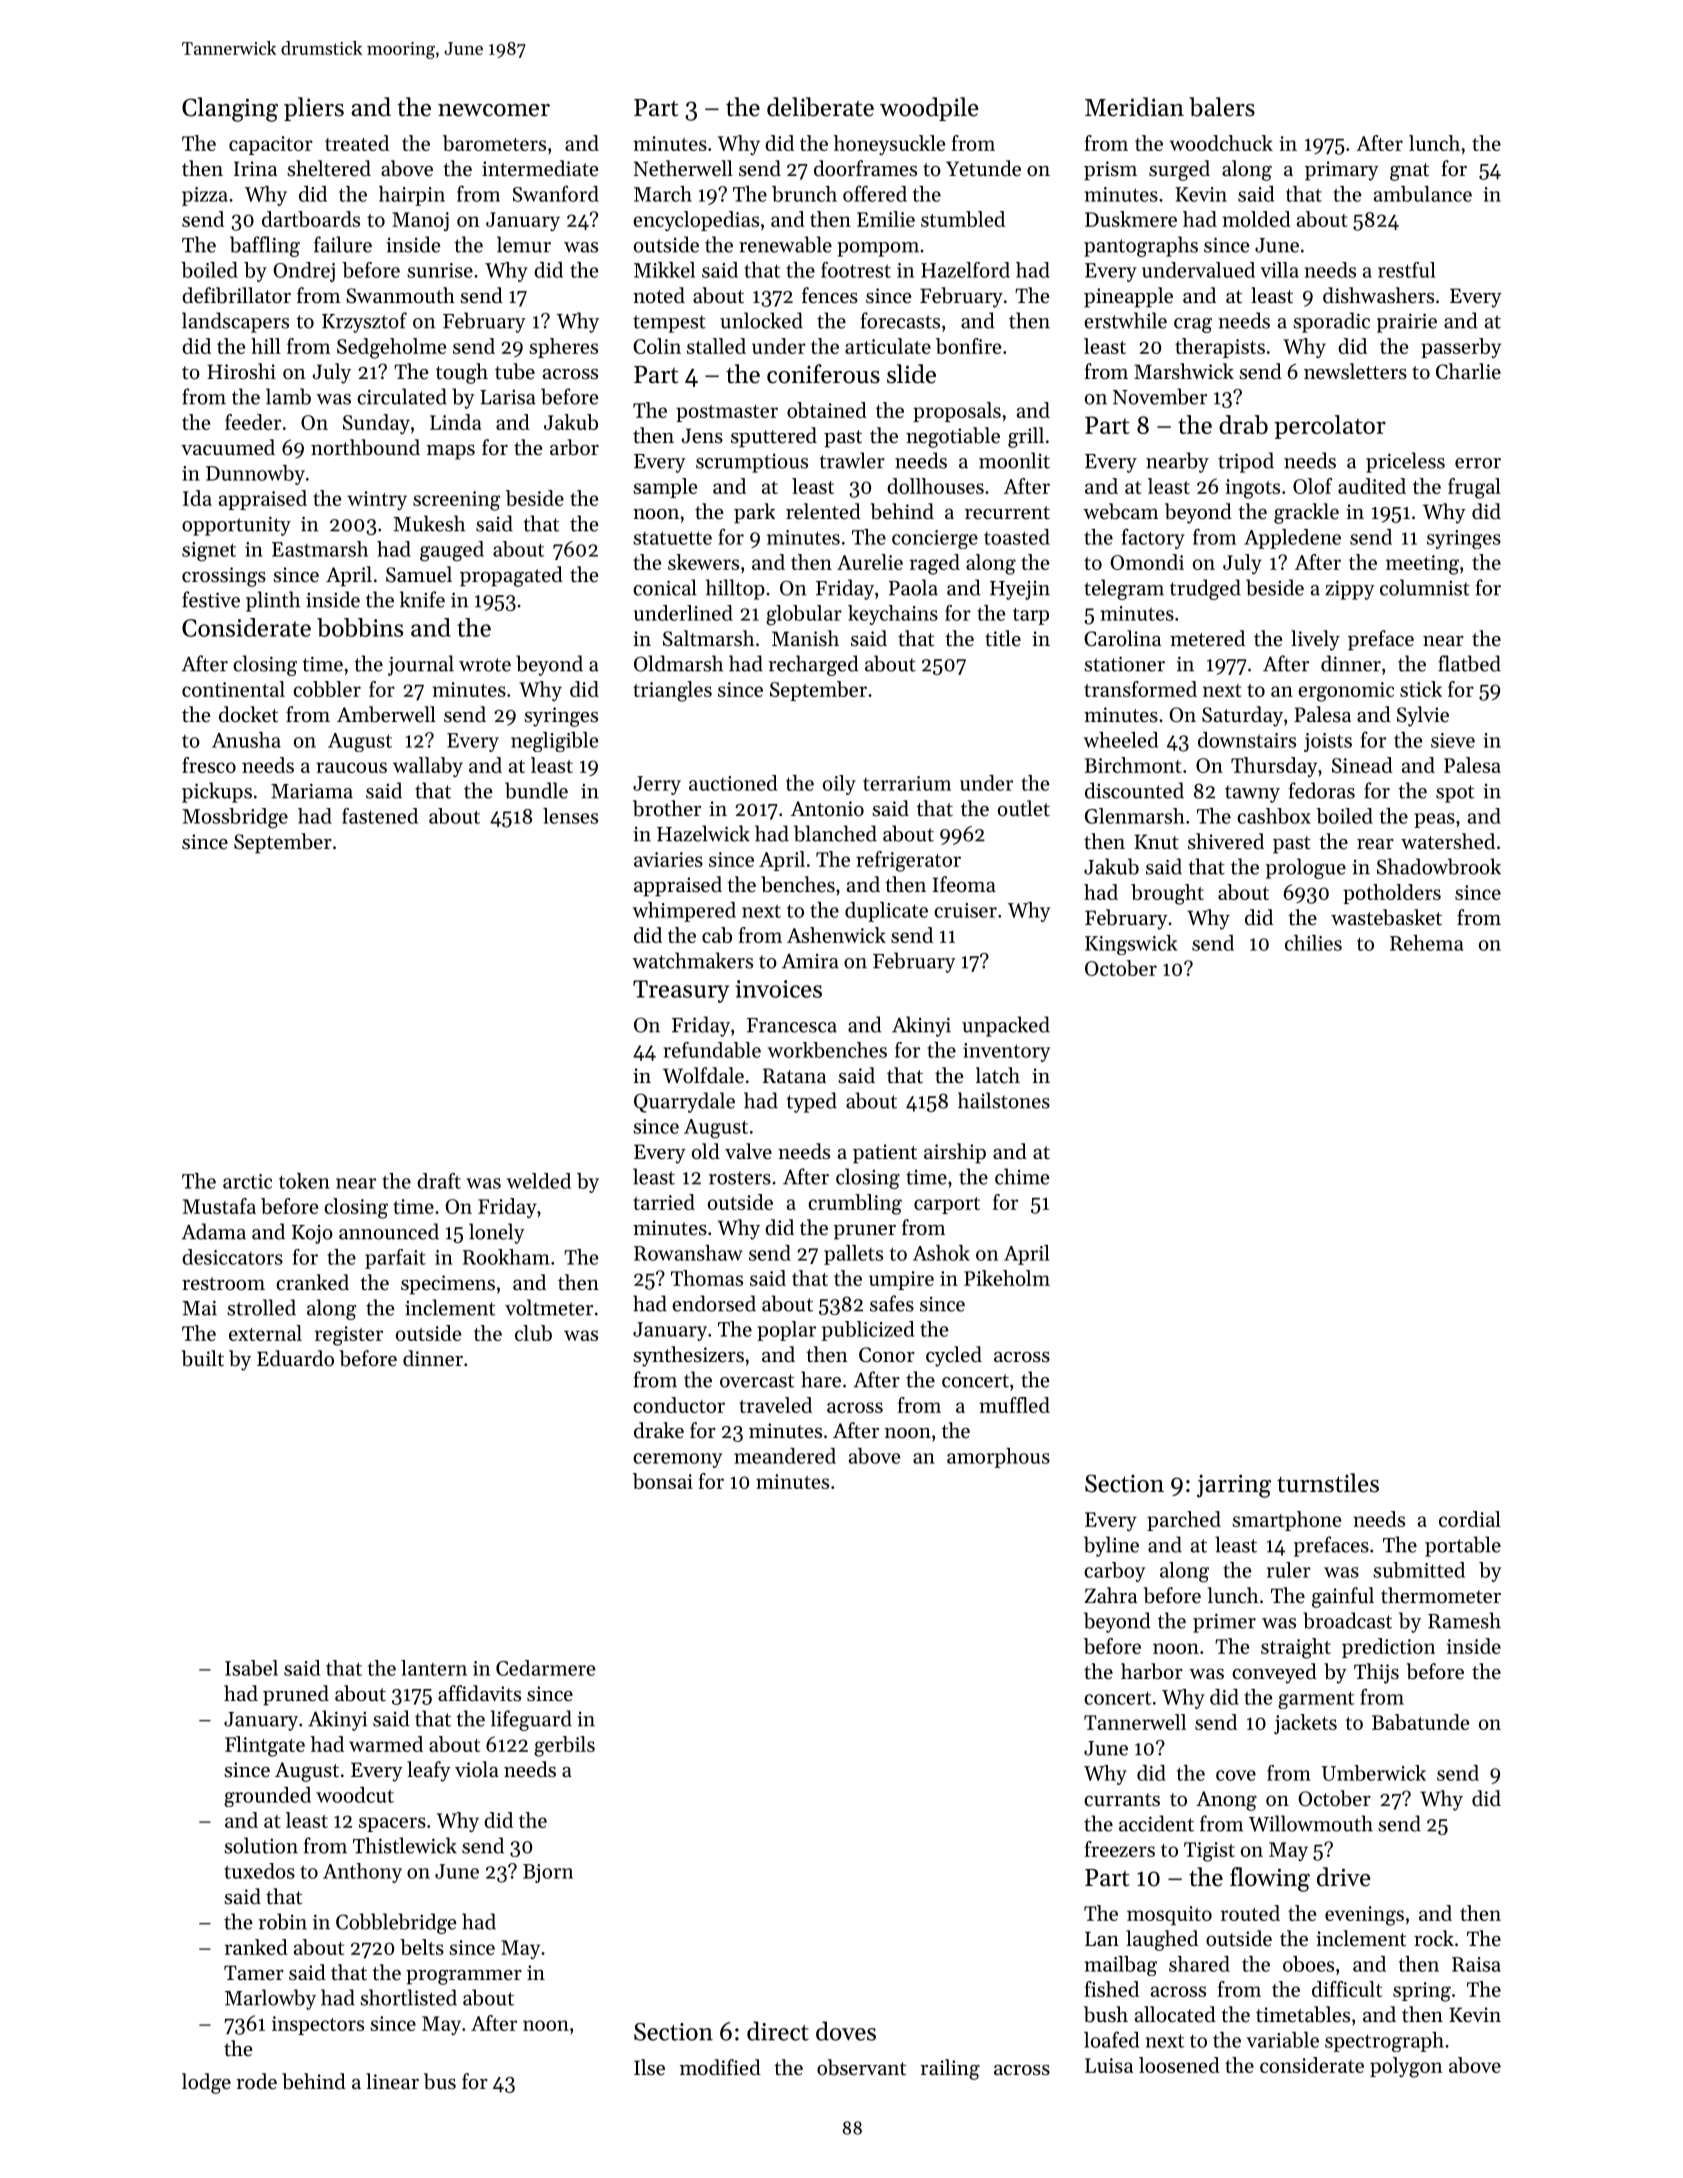 The image size is (1683, 2178). What do you see at coordinates (1409, 172) in the screenshot?
I see `gnat` at bounding box center [1409, 172].
